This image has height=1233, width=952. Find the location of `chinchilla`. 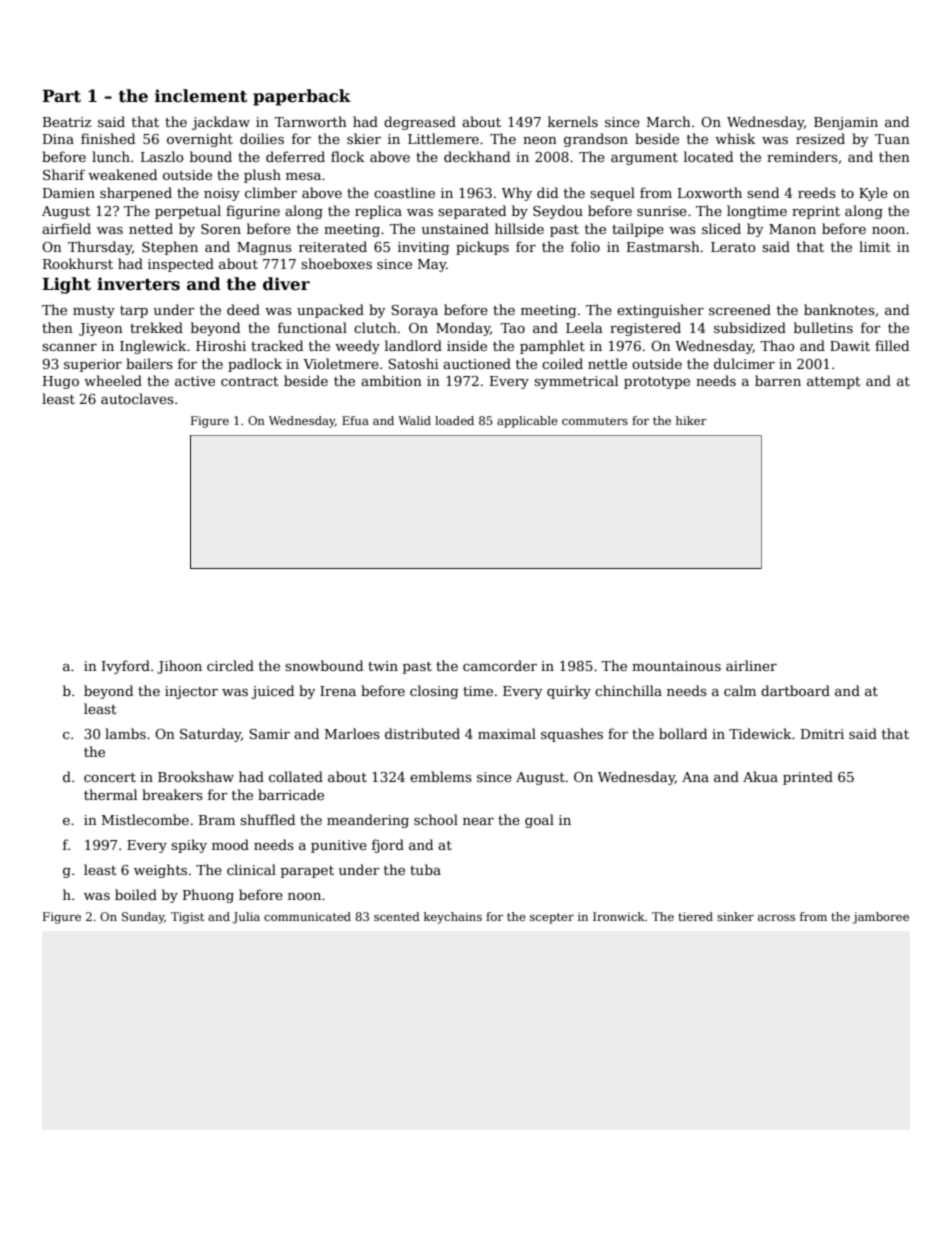

chinchilla is located at coordinates (628, 690).
